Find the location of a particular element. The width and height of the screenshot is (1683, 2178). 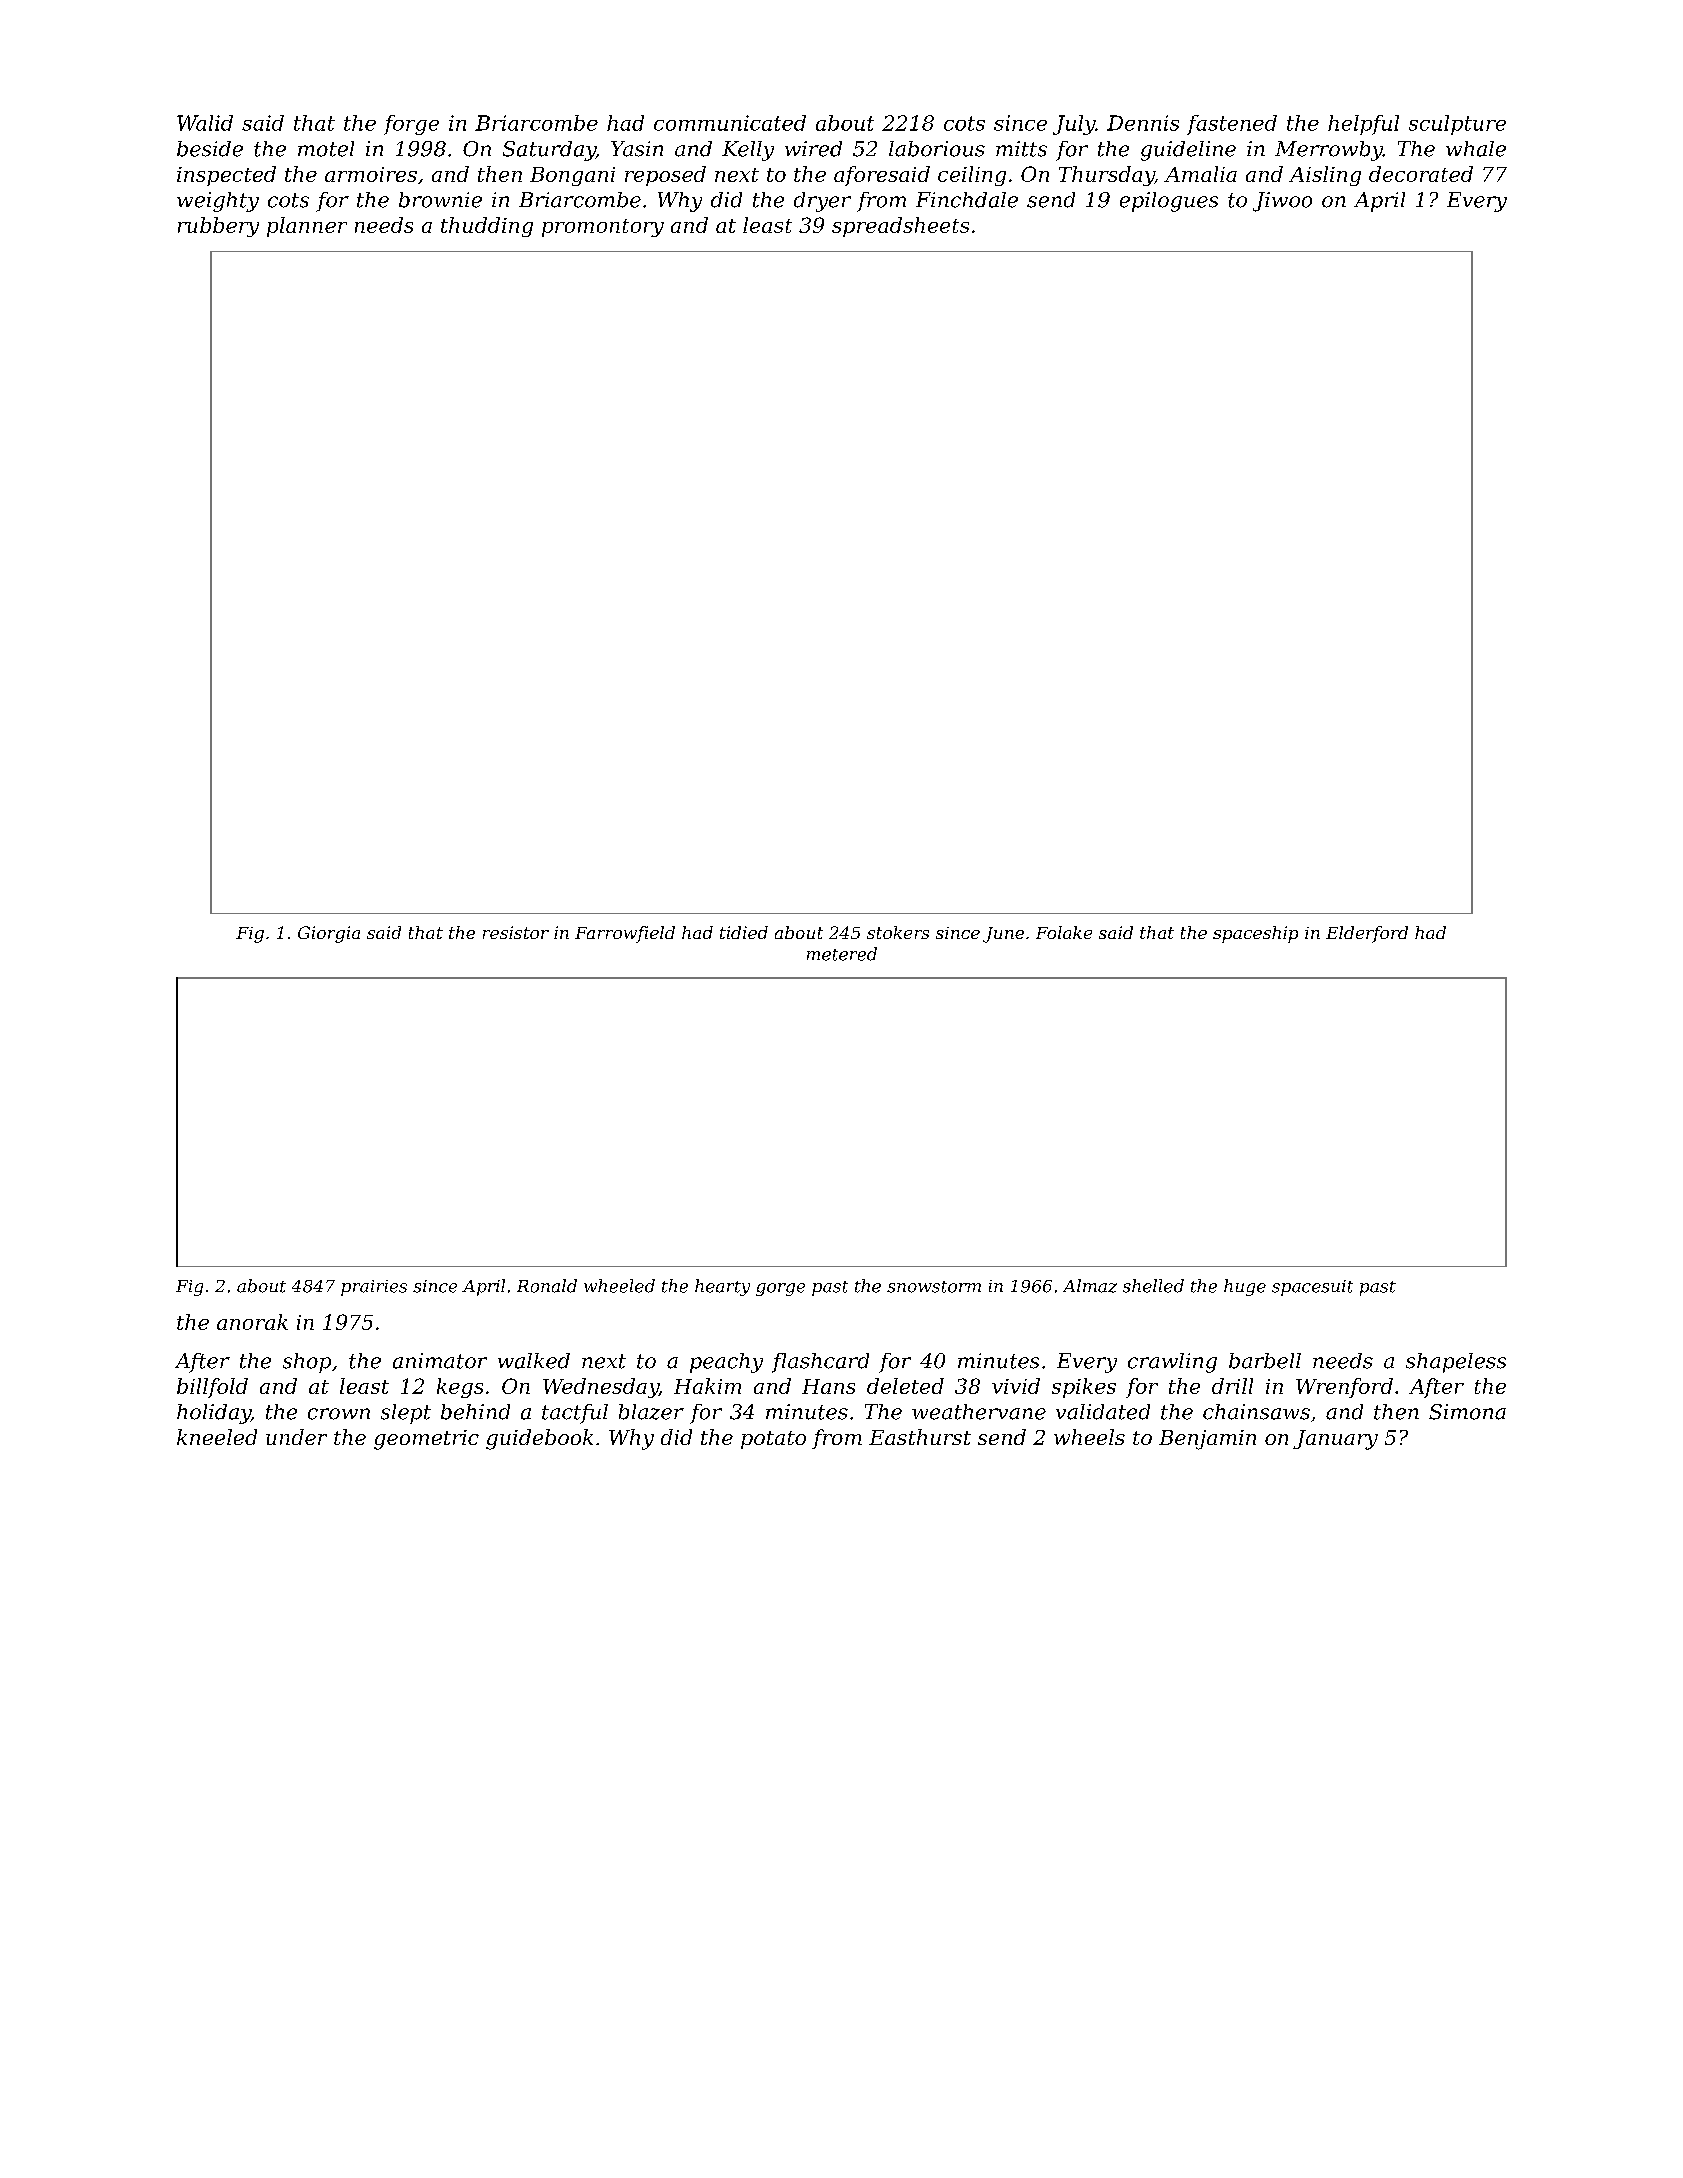

Jiwoo is located at coordinates (1282, 202).
